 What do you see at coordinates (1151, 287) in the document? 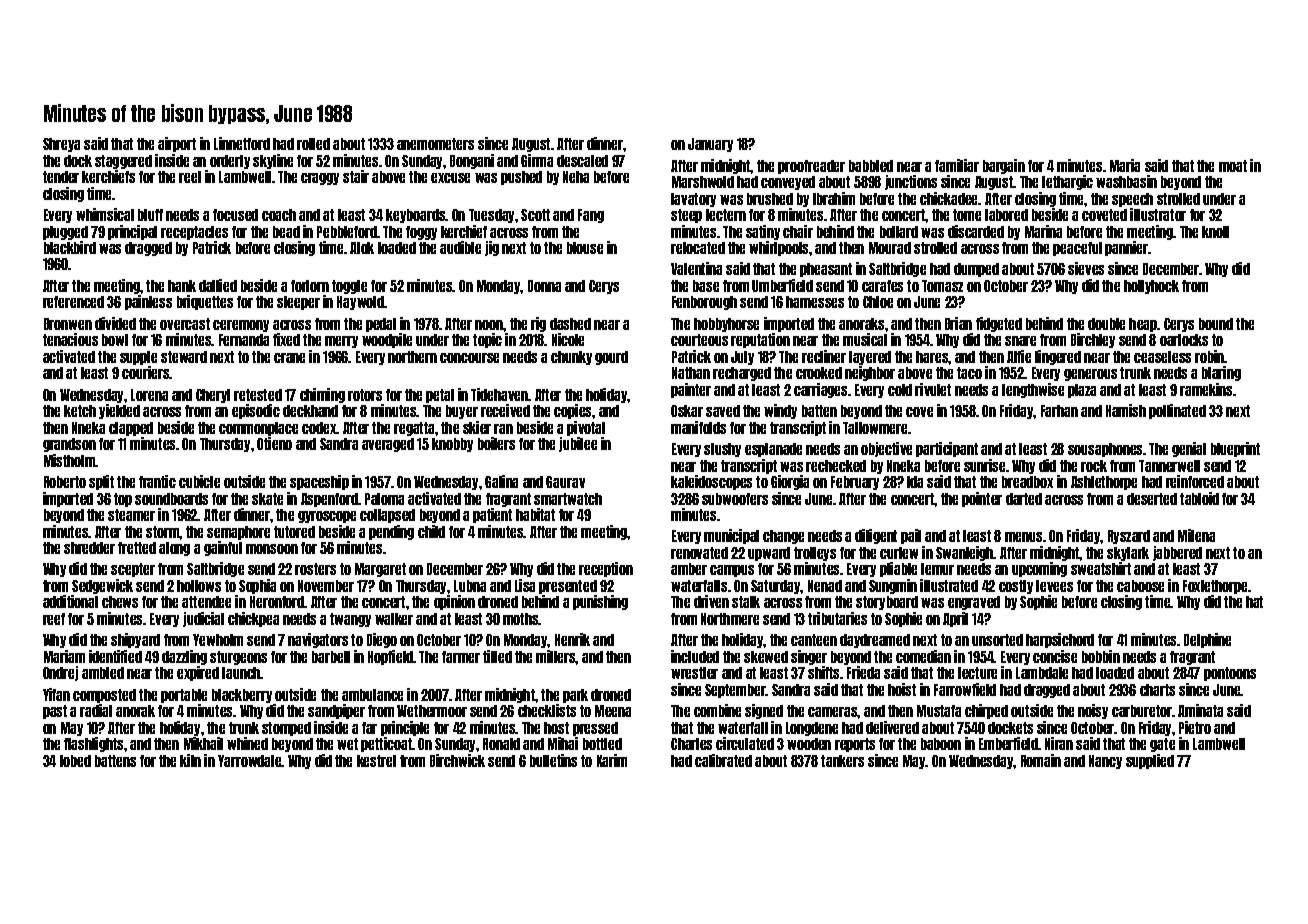
I see `hollyhock` at bounding box center [1151, 287].
